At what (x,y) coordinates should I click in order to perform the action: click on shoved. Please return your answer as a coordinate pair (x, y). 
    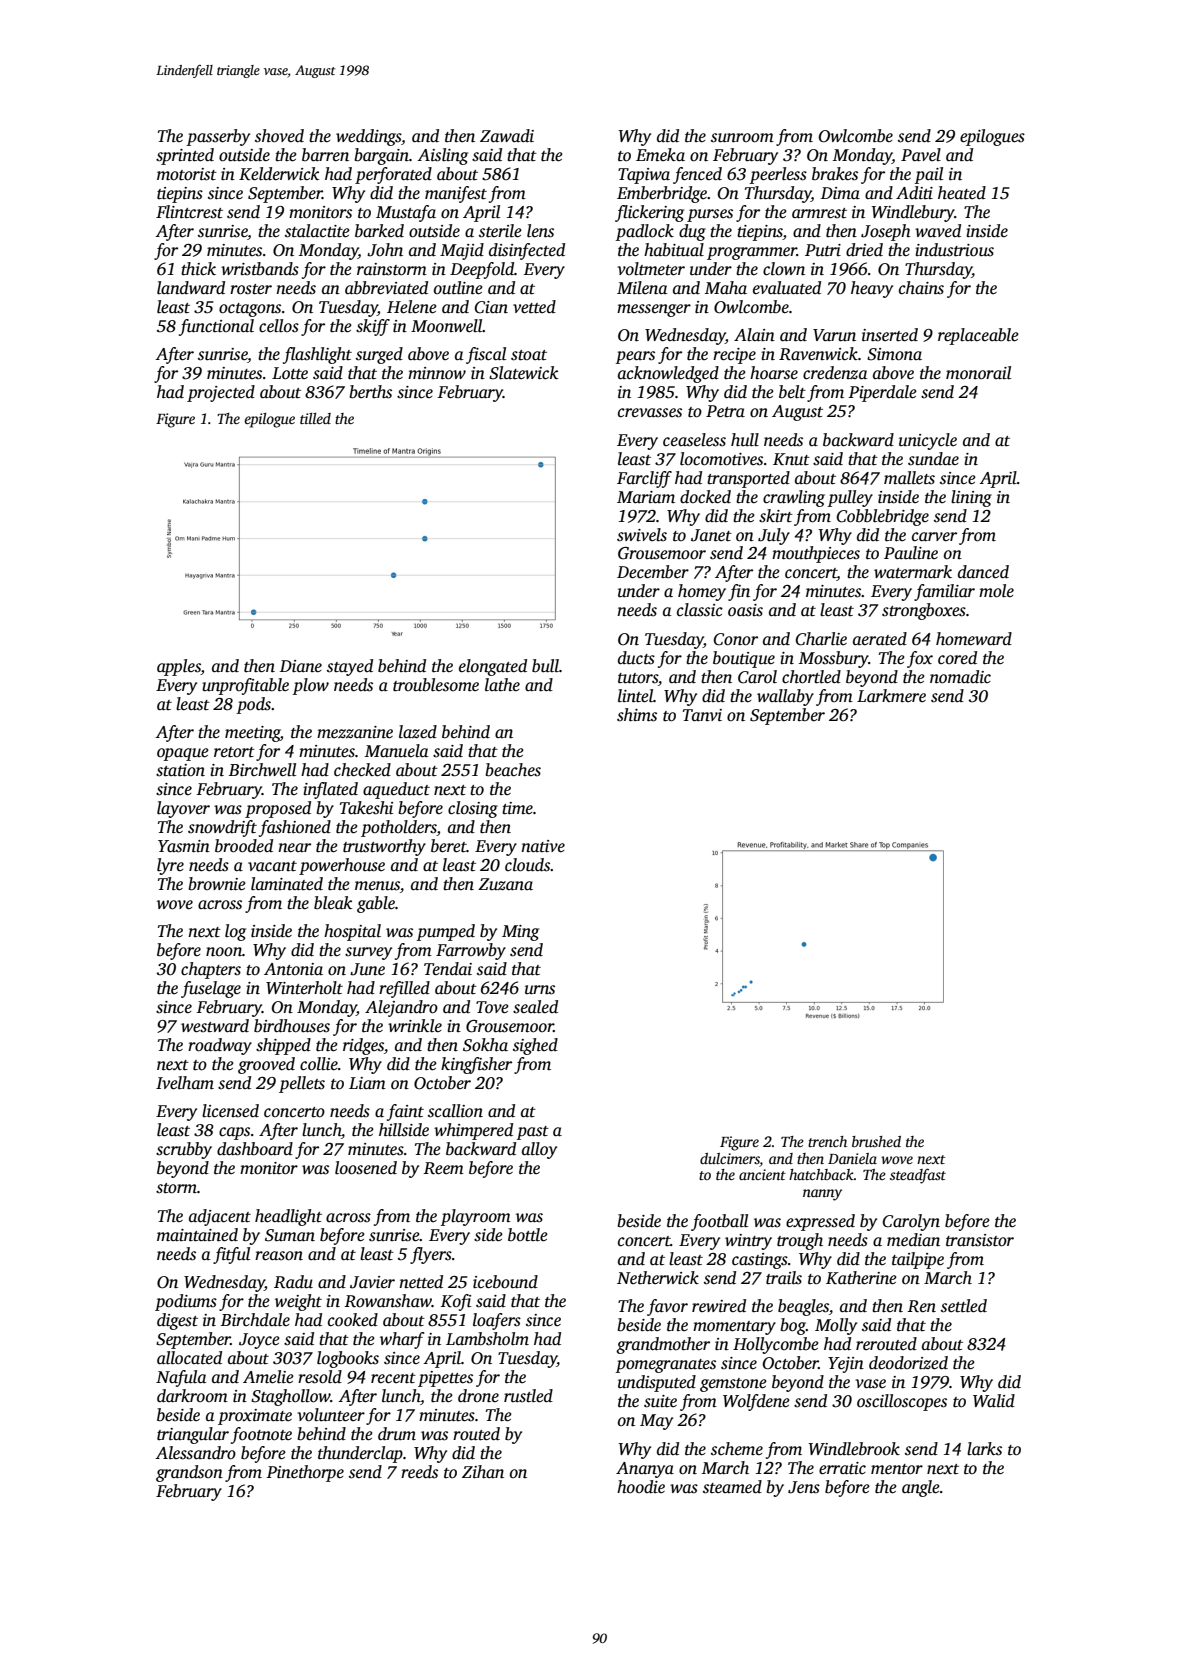
    Looking at the image, I should click on (279, 136).
